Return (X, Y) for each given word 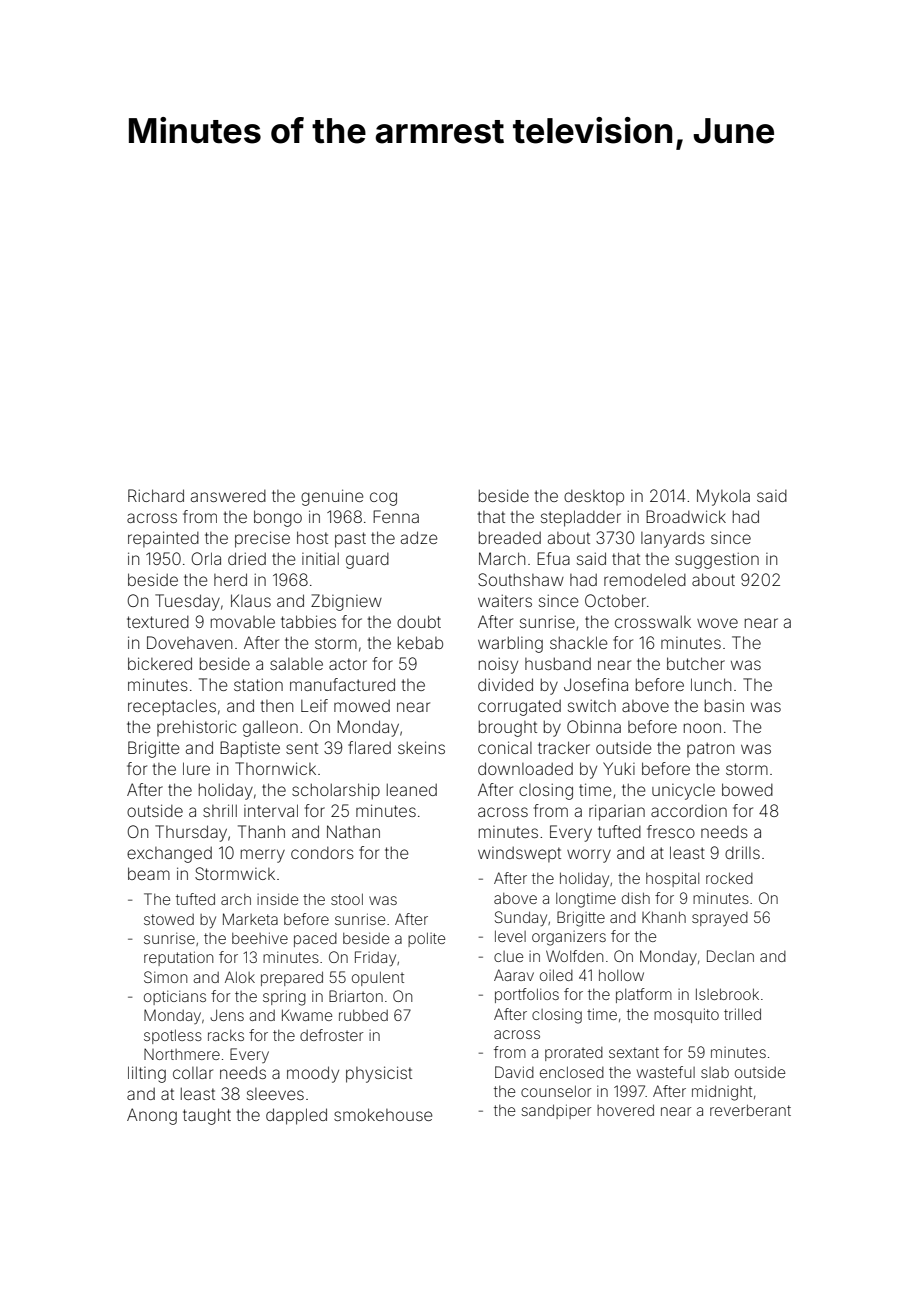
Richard (156, 495)
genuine (332, 497)
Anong (152, 1116)
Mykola (723, 497)
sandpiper (556, 1111)
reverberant (750, 1110)
